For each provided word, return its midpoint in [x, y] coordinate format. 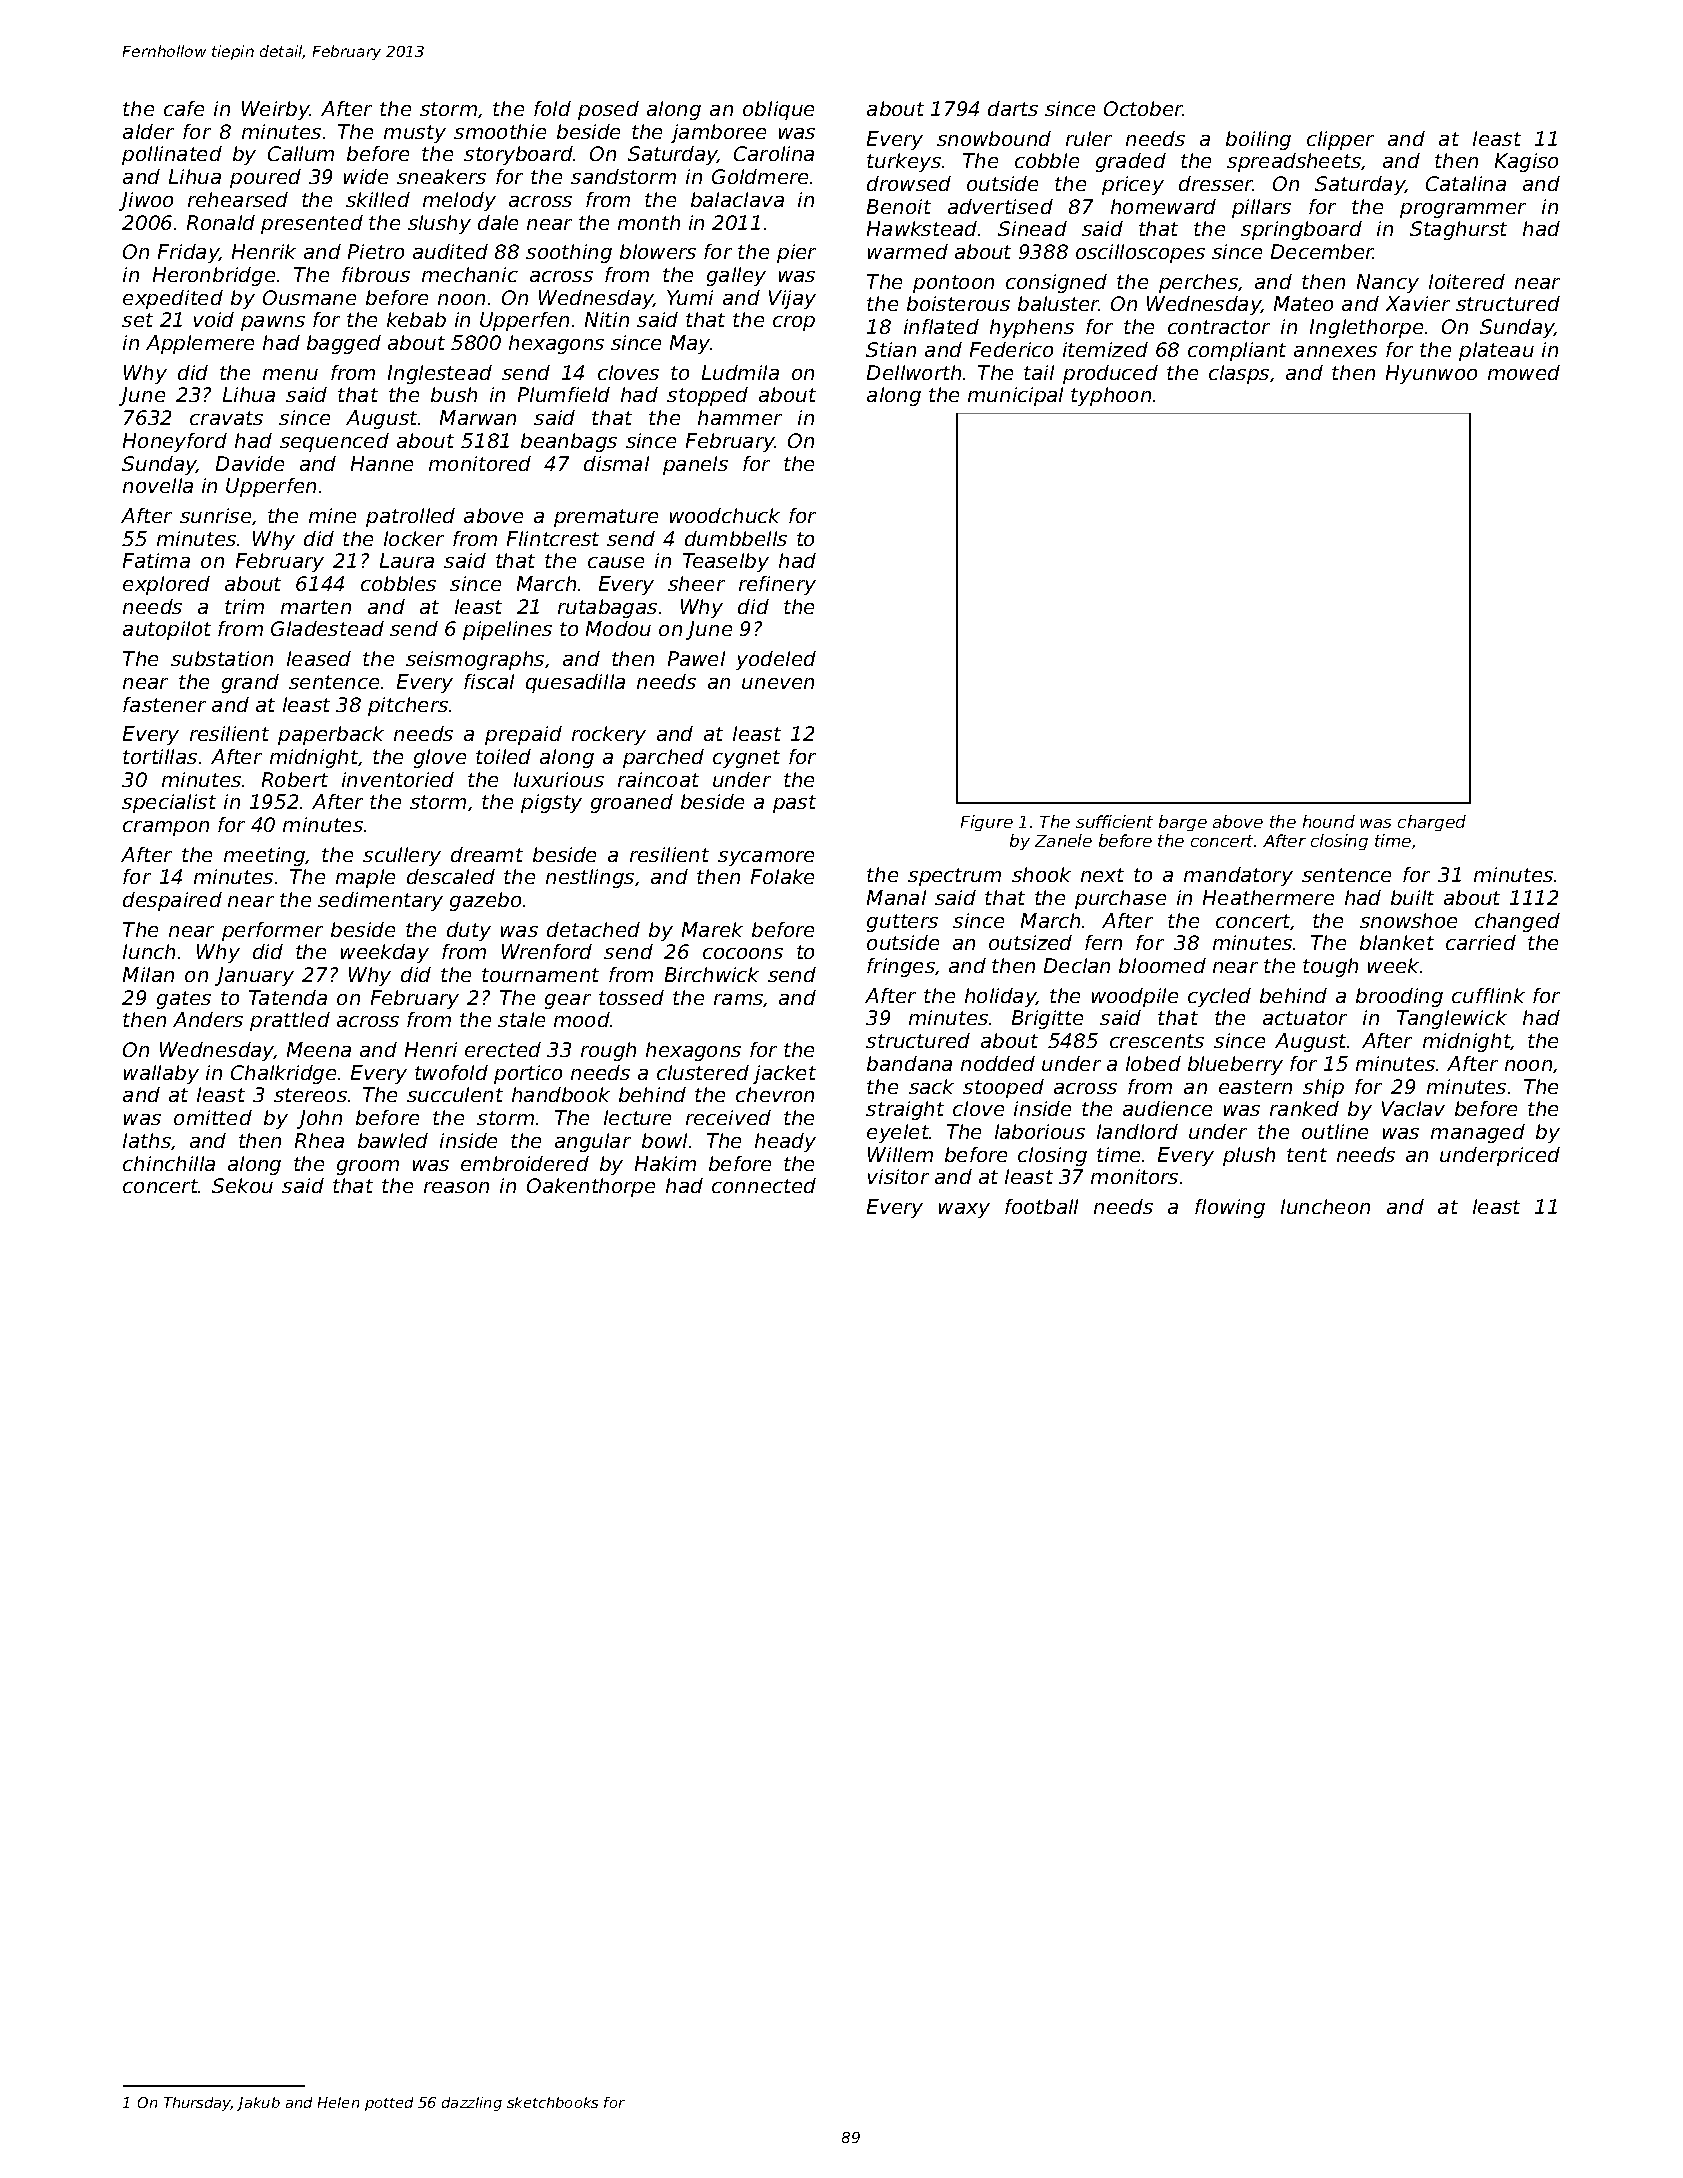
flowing [1230, 1208]
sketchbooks [552, 2102]
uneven [778, 683]
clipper [1340, 140]
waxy [964, 1210]
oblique [778, 110]
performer [272, 931]
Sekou [242, 1185]
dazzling [472, 2104]
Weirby [276, 110]
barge [1183, 823]
